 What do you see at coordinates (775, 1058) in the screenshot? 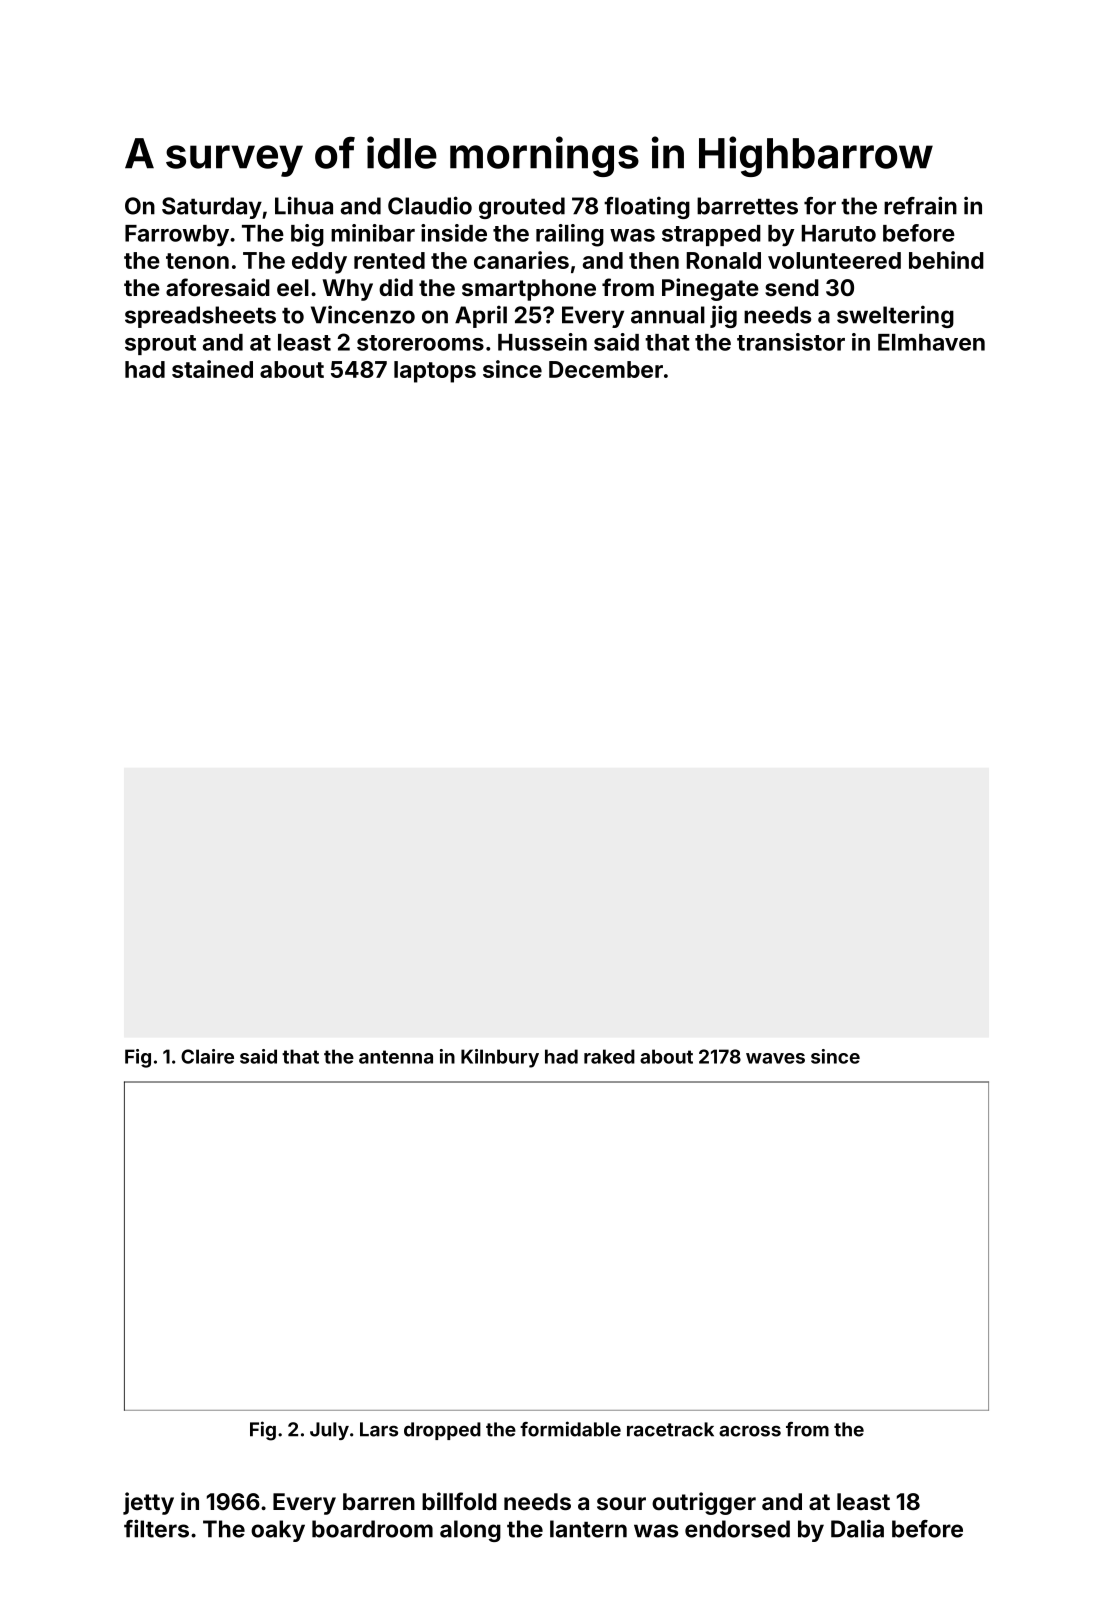
I see `waves` at bounding box center [775, 1058].
